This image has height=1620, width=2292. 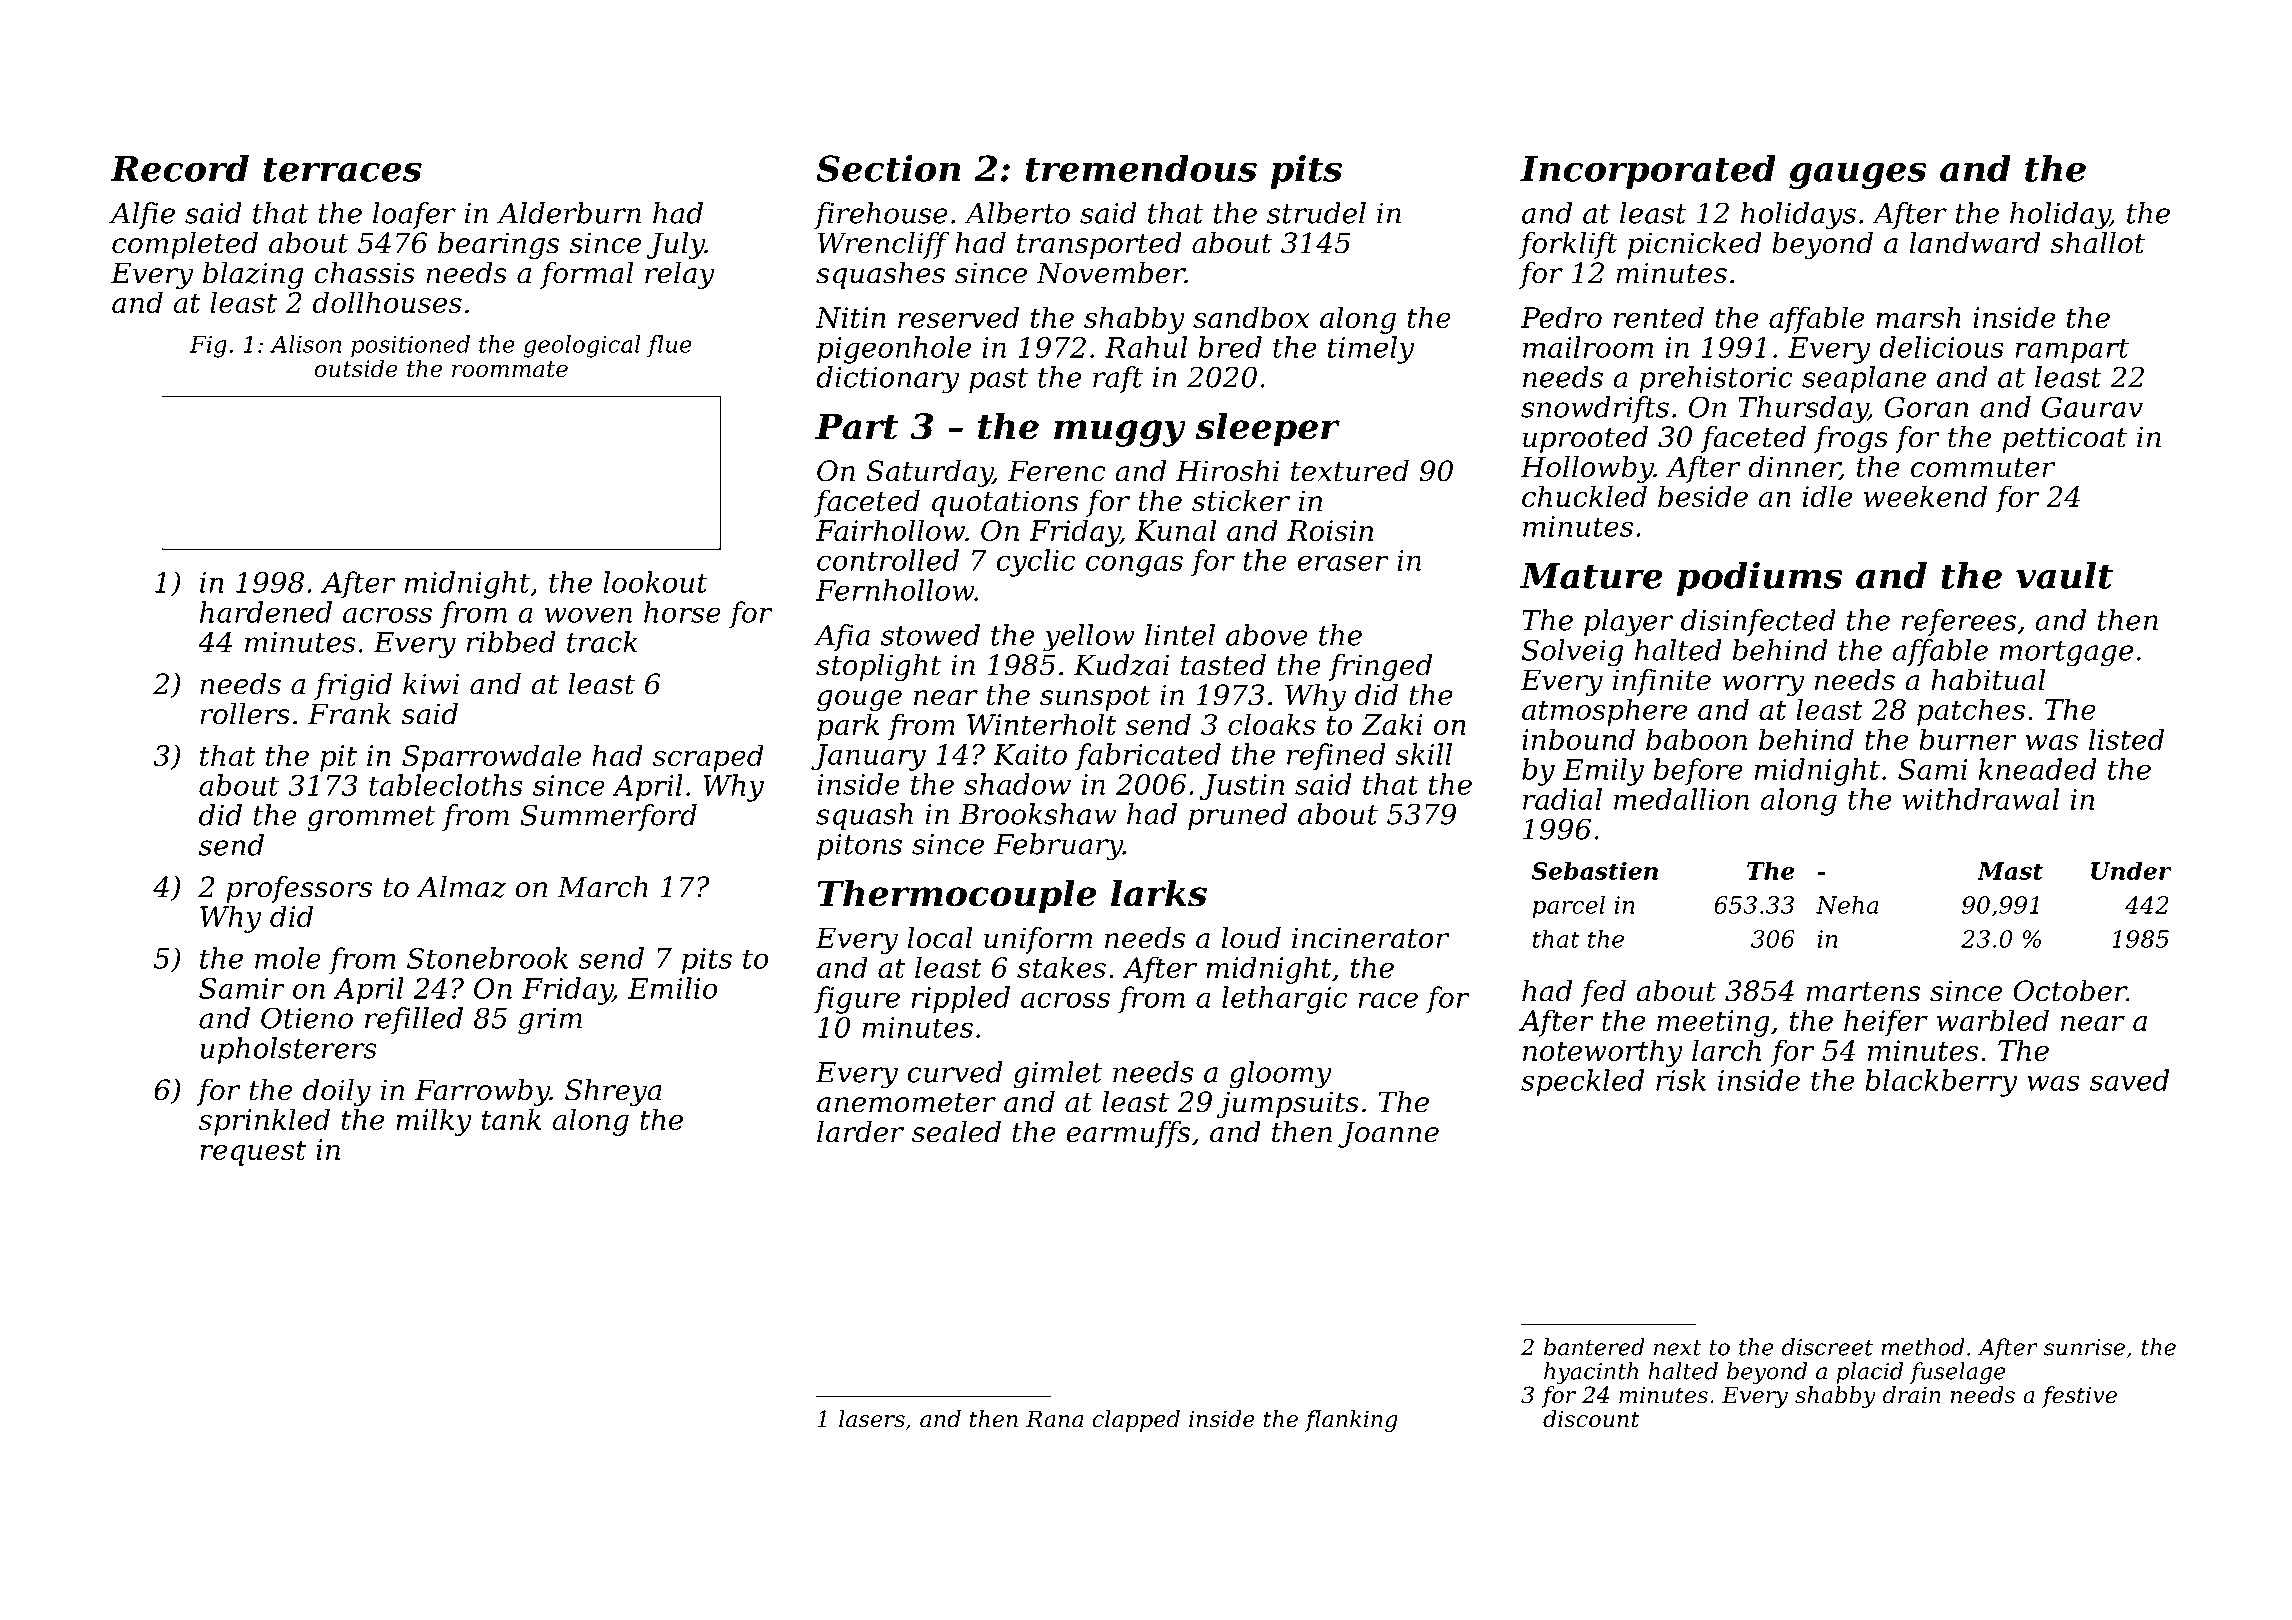 What do you see at coordinates (582, 346) in the image?
I see `geological` at bounding box center [582, 346].
